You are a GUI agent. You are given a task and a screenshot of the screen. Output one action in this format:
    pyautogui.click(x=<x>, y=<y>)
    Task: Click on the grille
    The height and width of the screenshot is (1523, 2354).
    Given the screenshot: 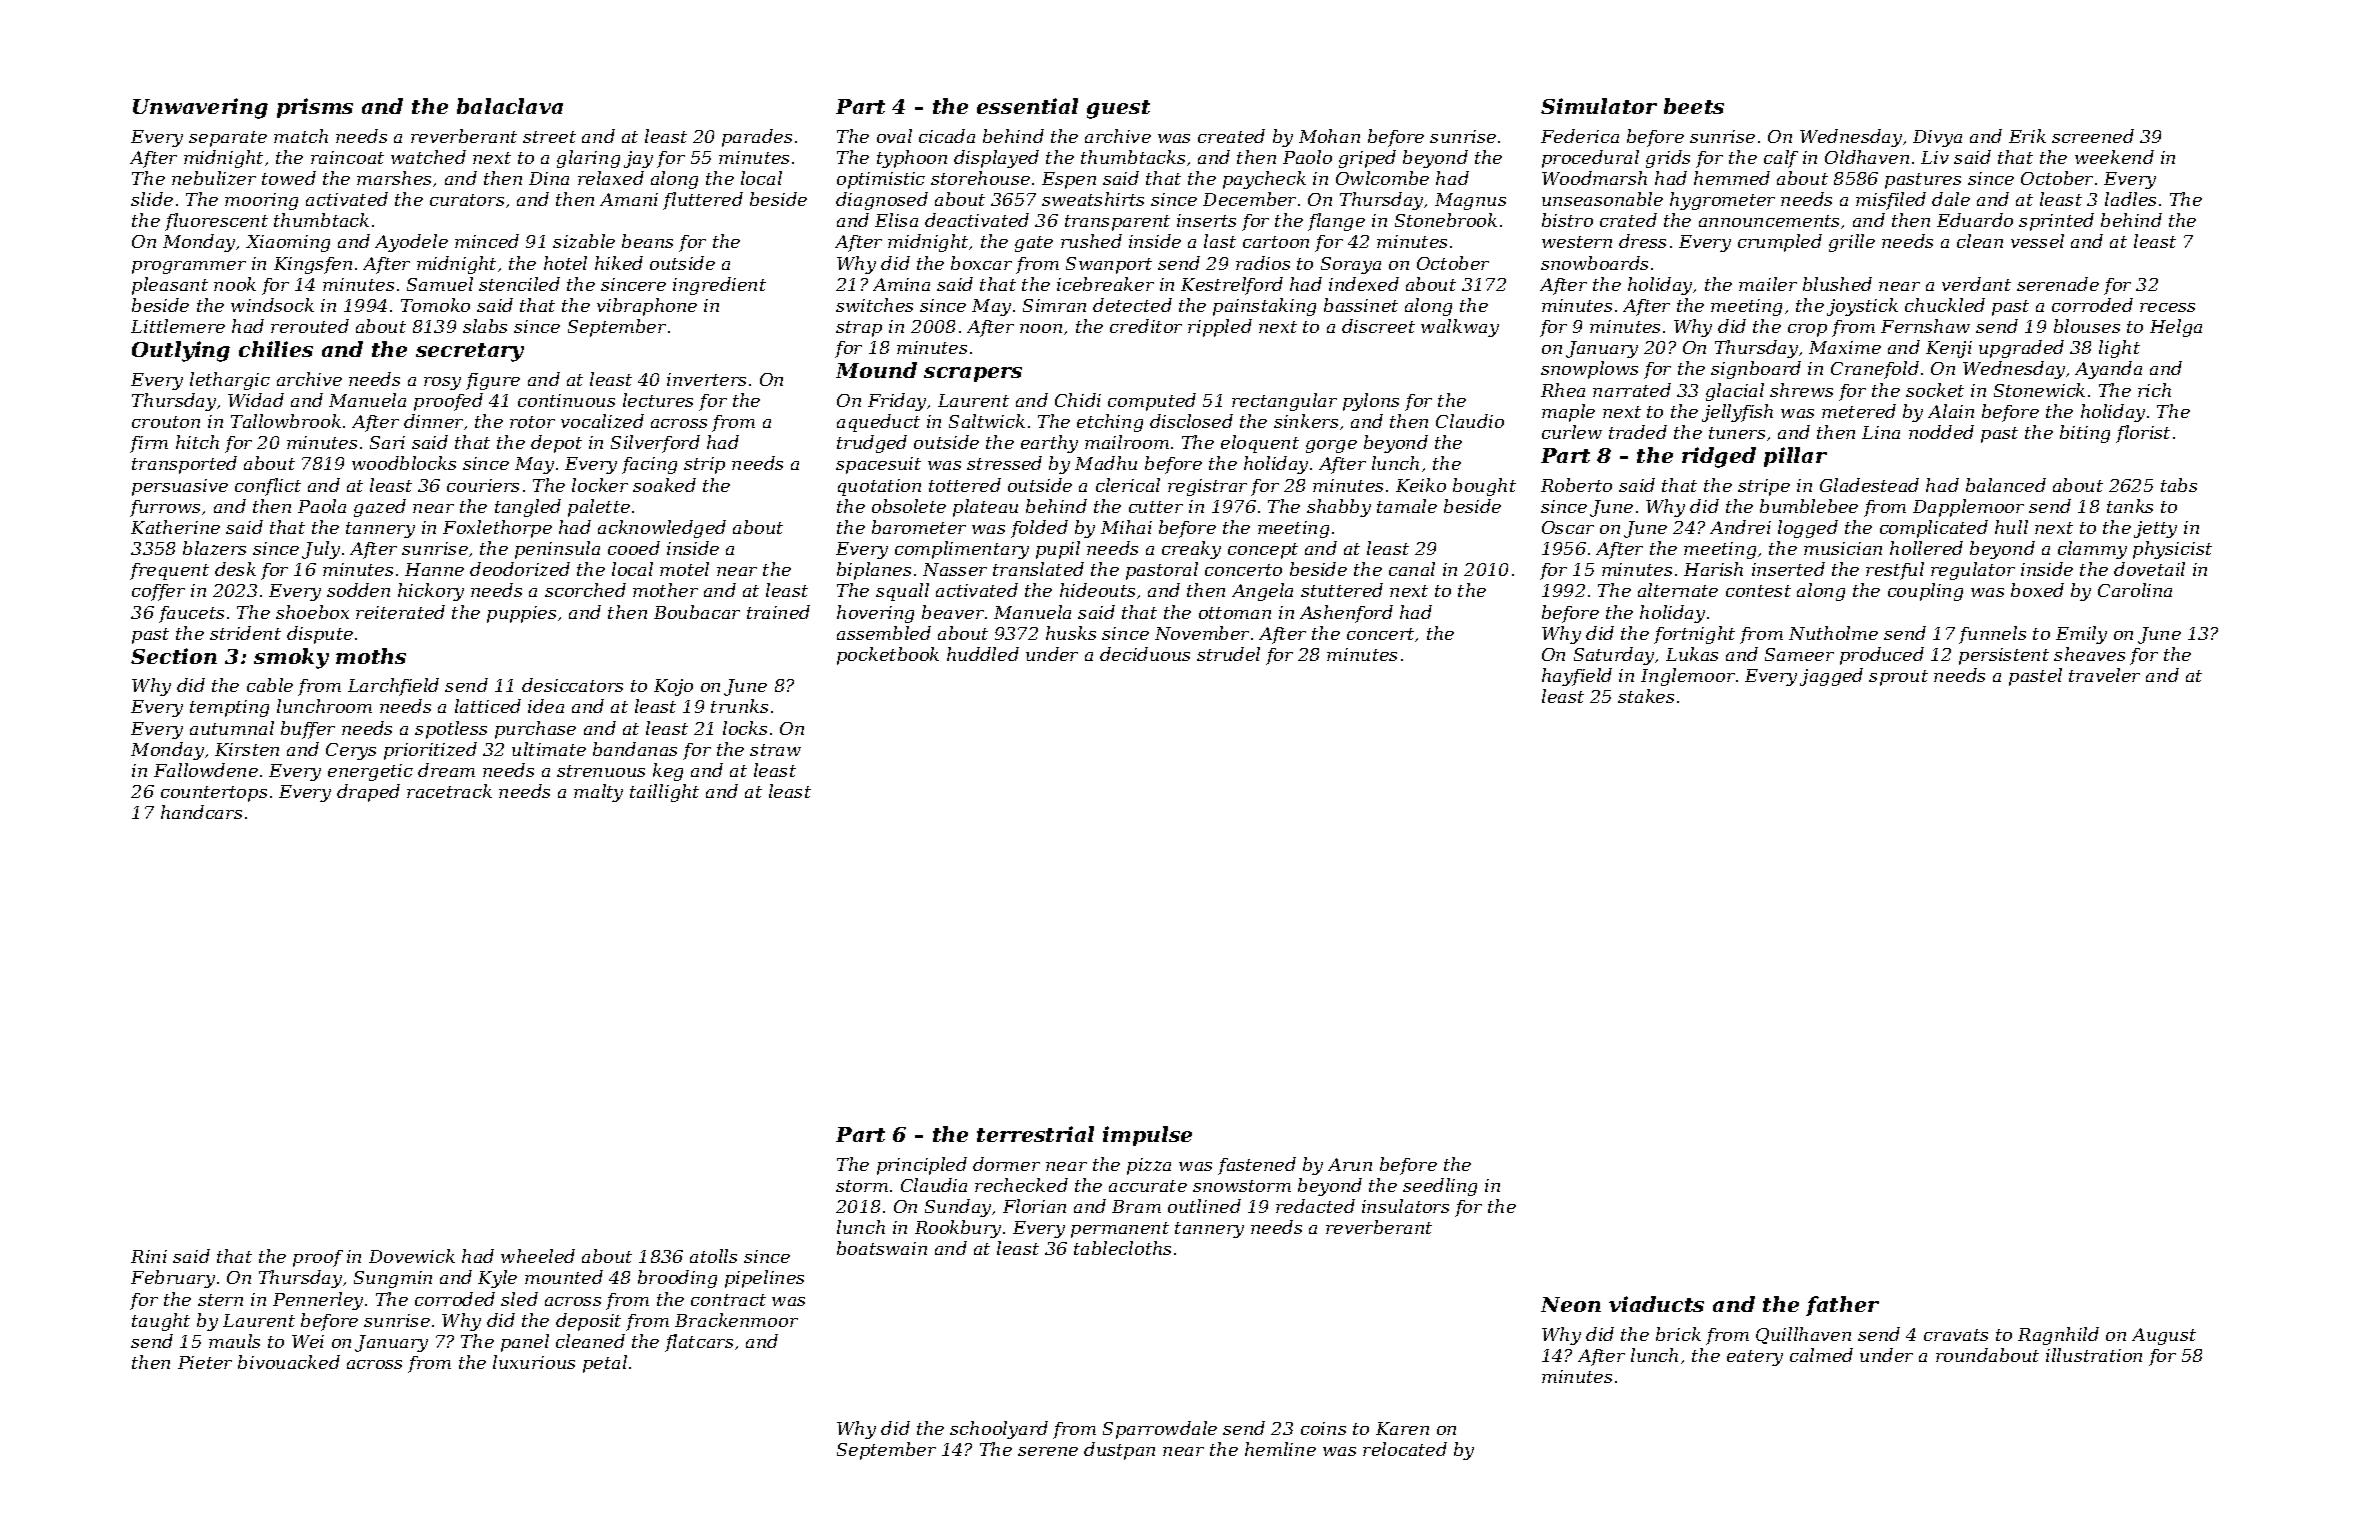 What is the action you would take?
    pyautogui.click(x=1852, y=243)
